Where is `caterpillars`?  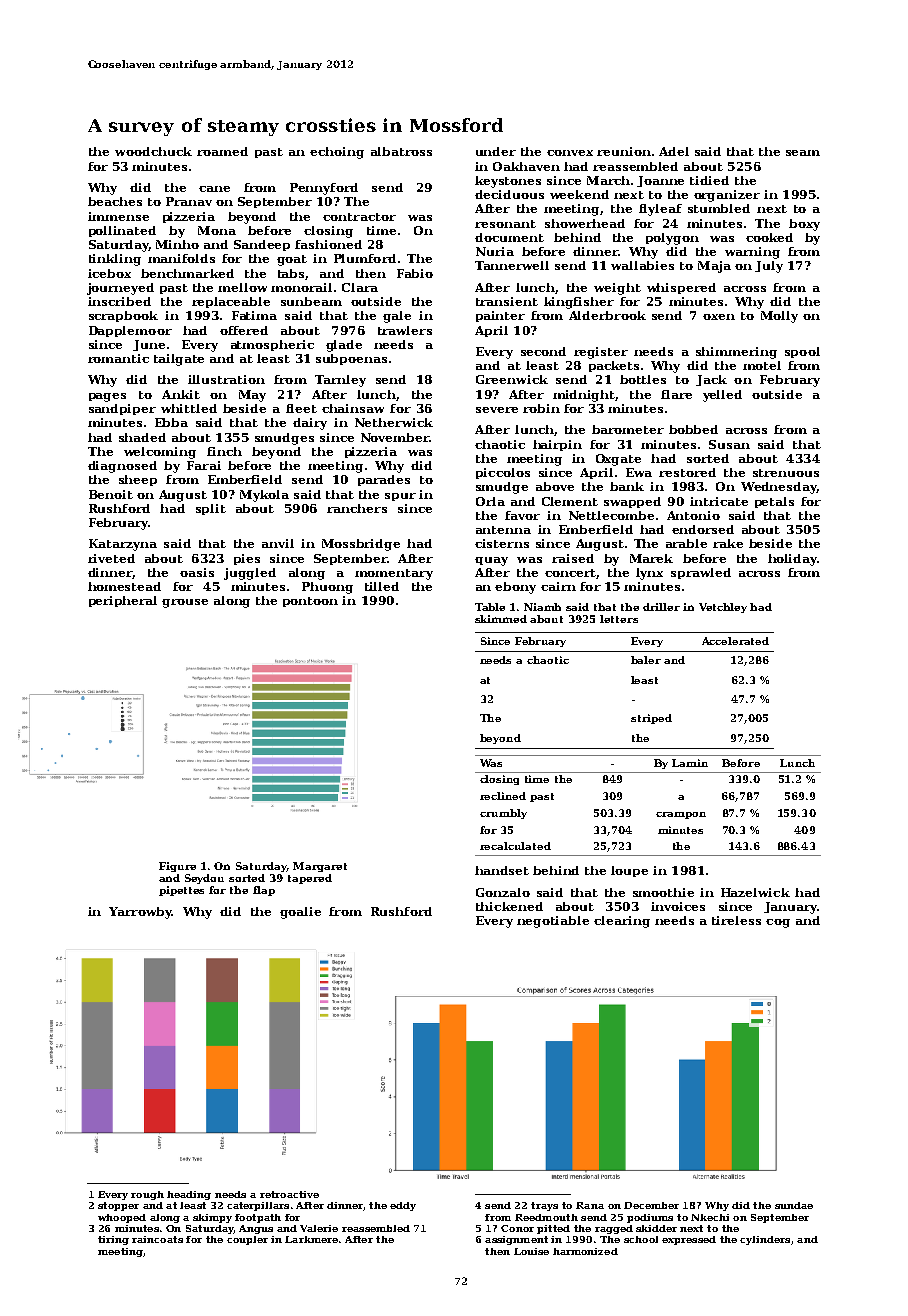
caterpillars is located at coordinates (258, 1206).
